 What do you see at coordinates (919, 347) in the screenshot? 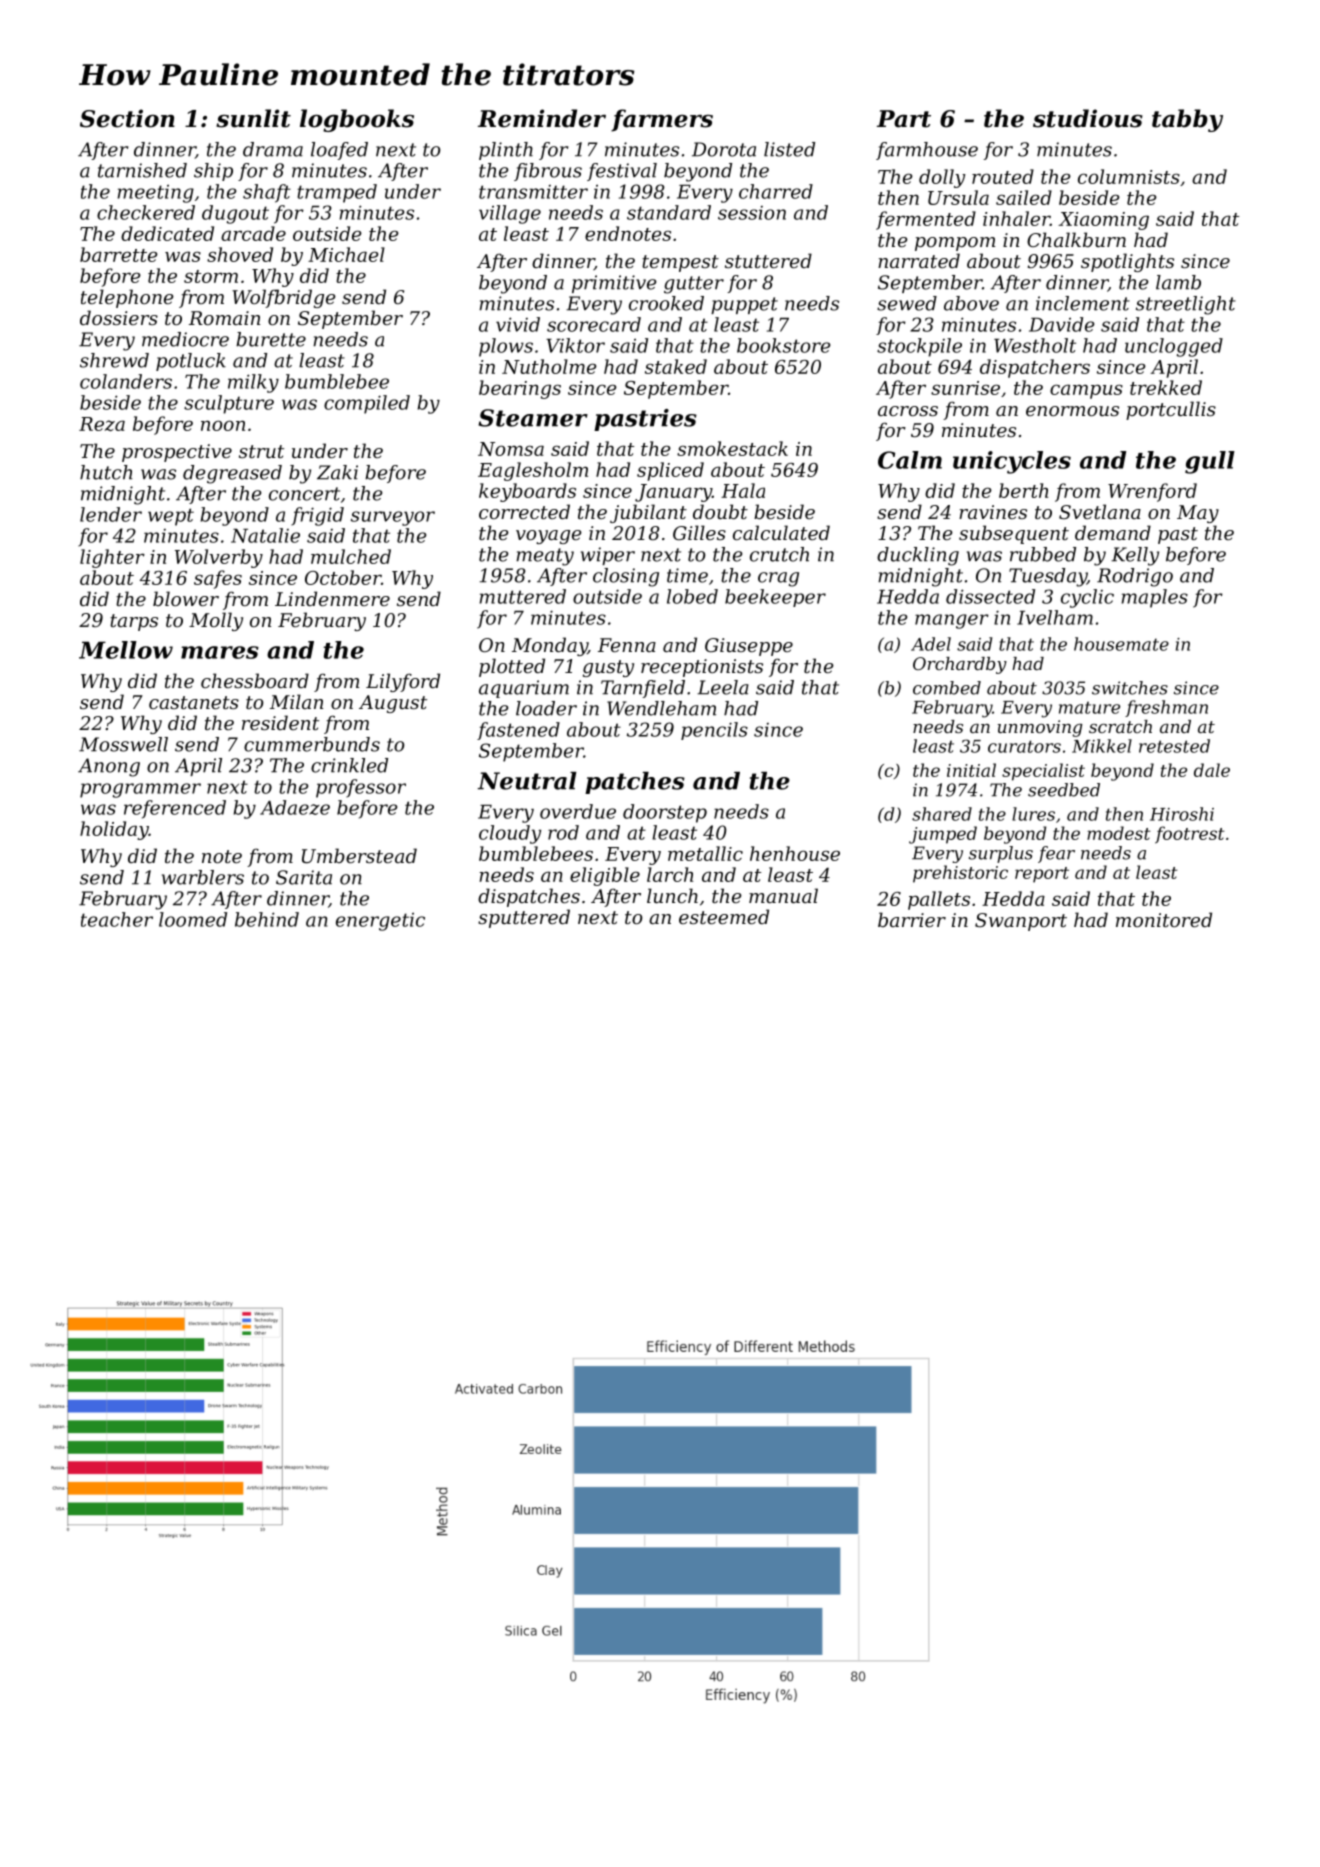
I see `stockpile` at bounding box center [919, 347].
